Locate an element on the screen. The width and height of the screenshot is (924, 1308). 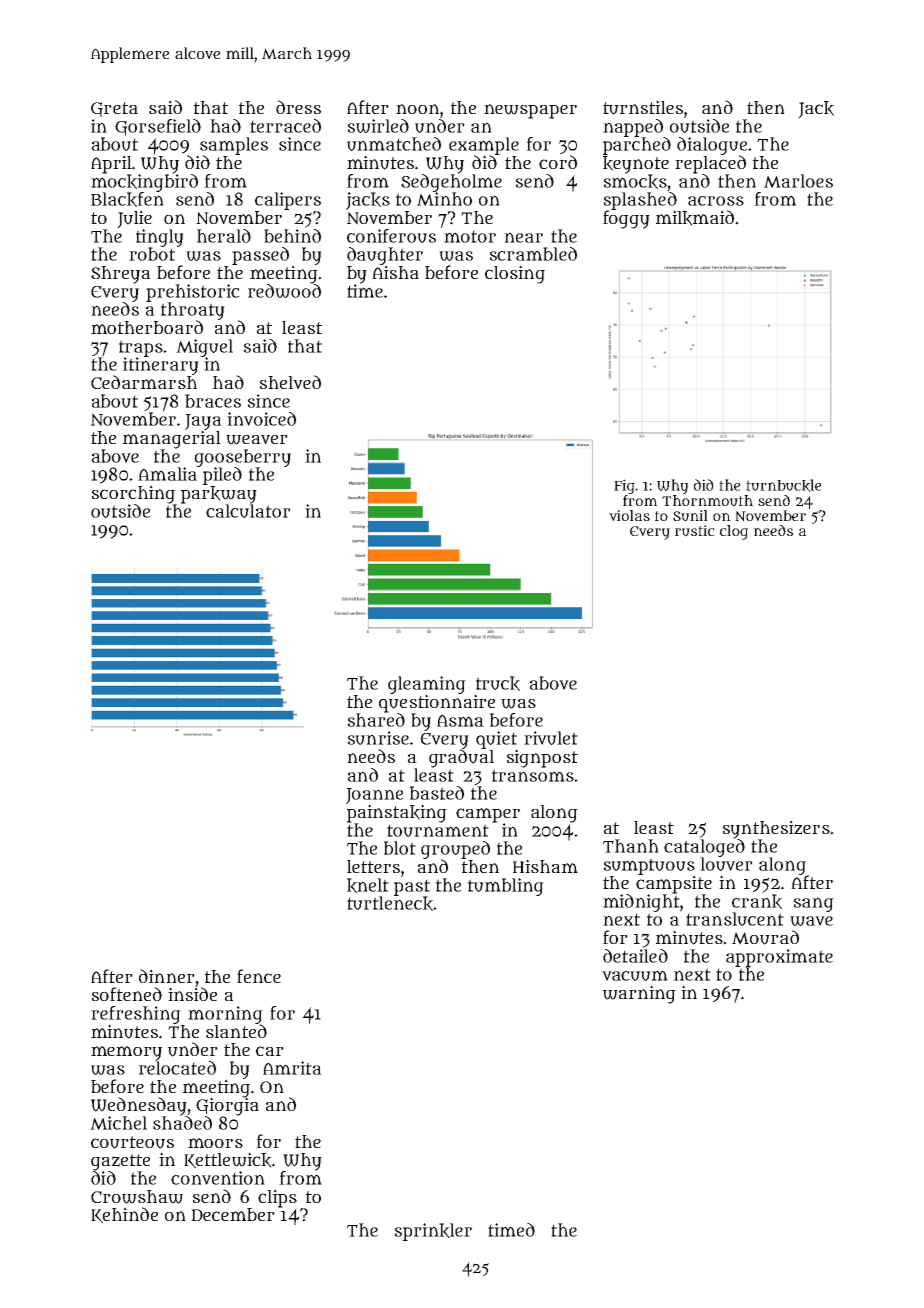
Greta is located at coordinates (114, 109).
